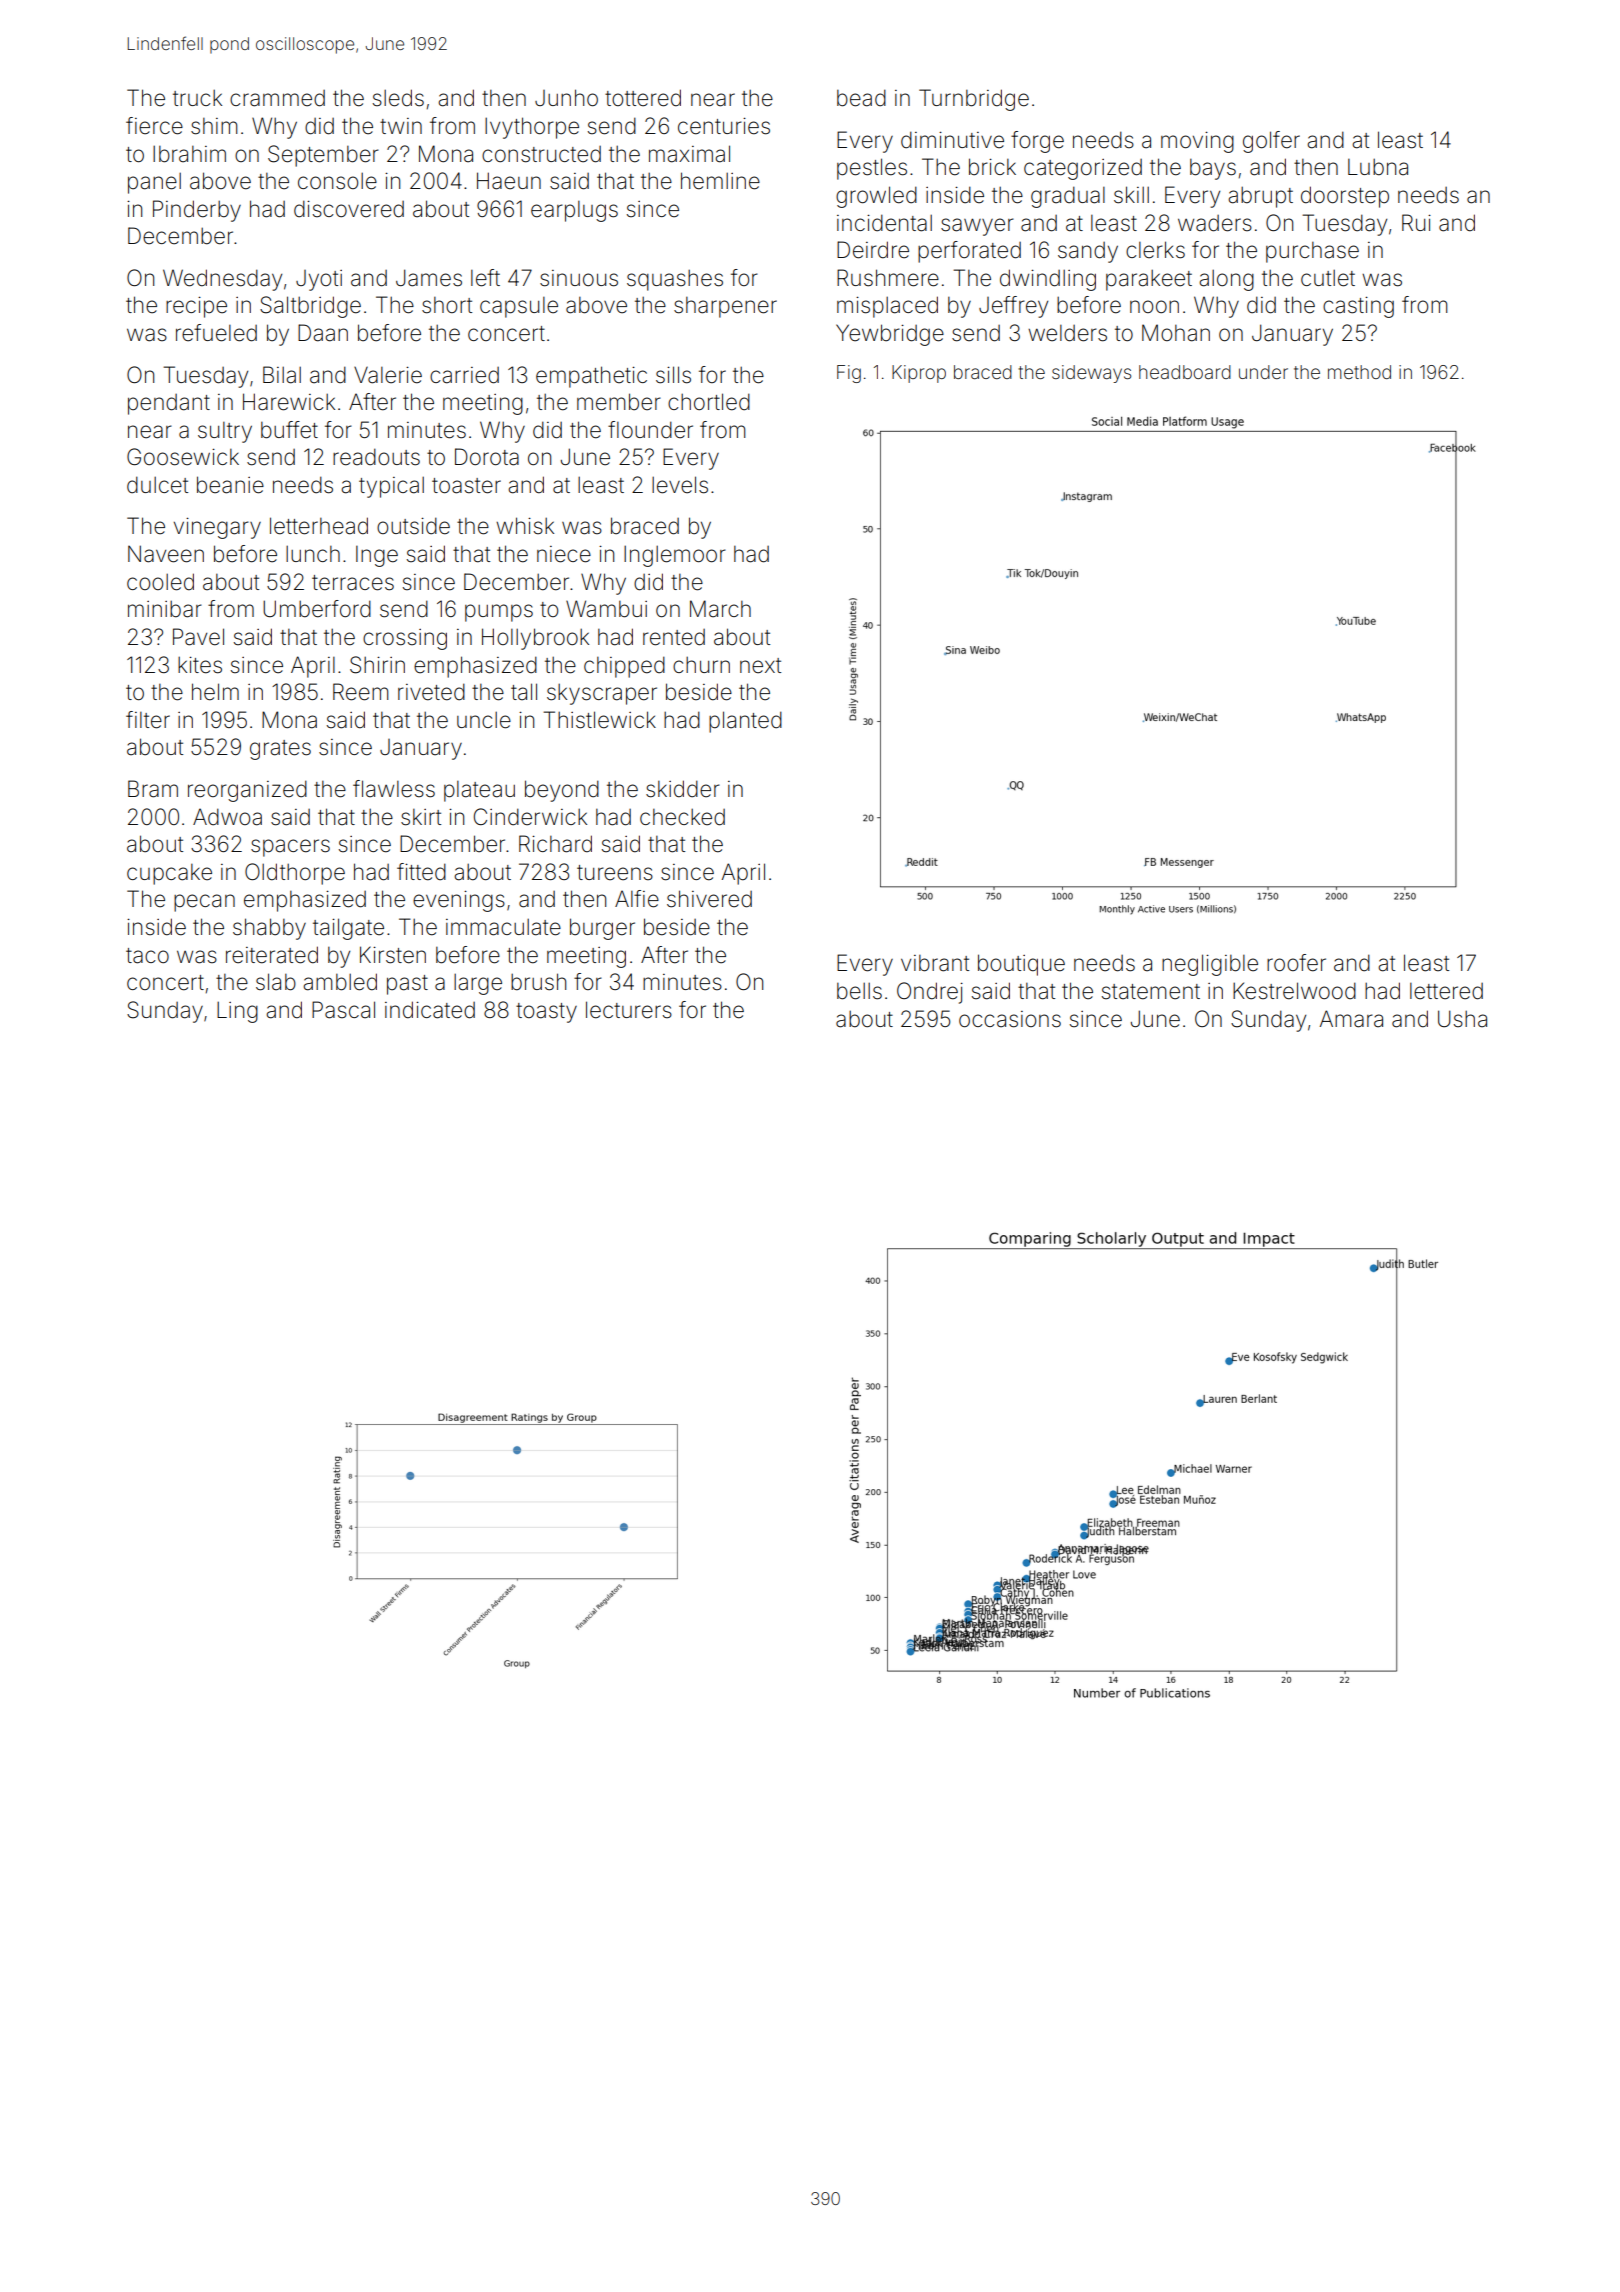  Describe the element at coordinates (1021, 965) in the screenshot. I see `boutique` at that location.
